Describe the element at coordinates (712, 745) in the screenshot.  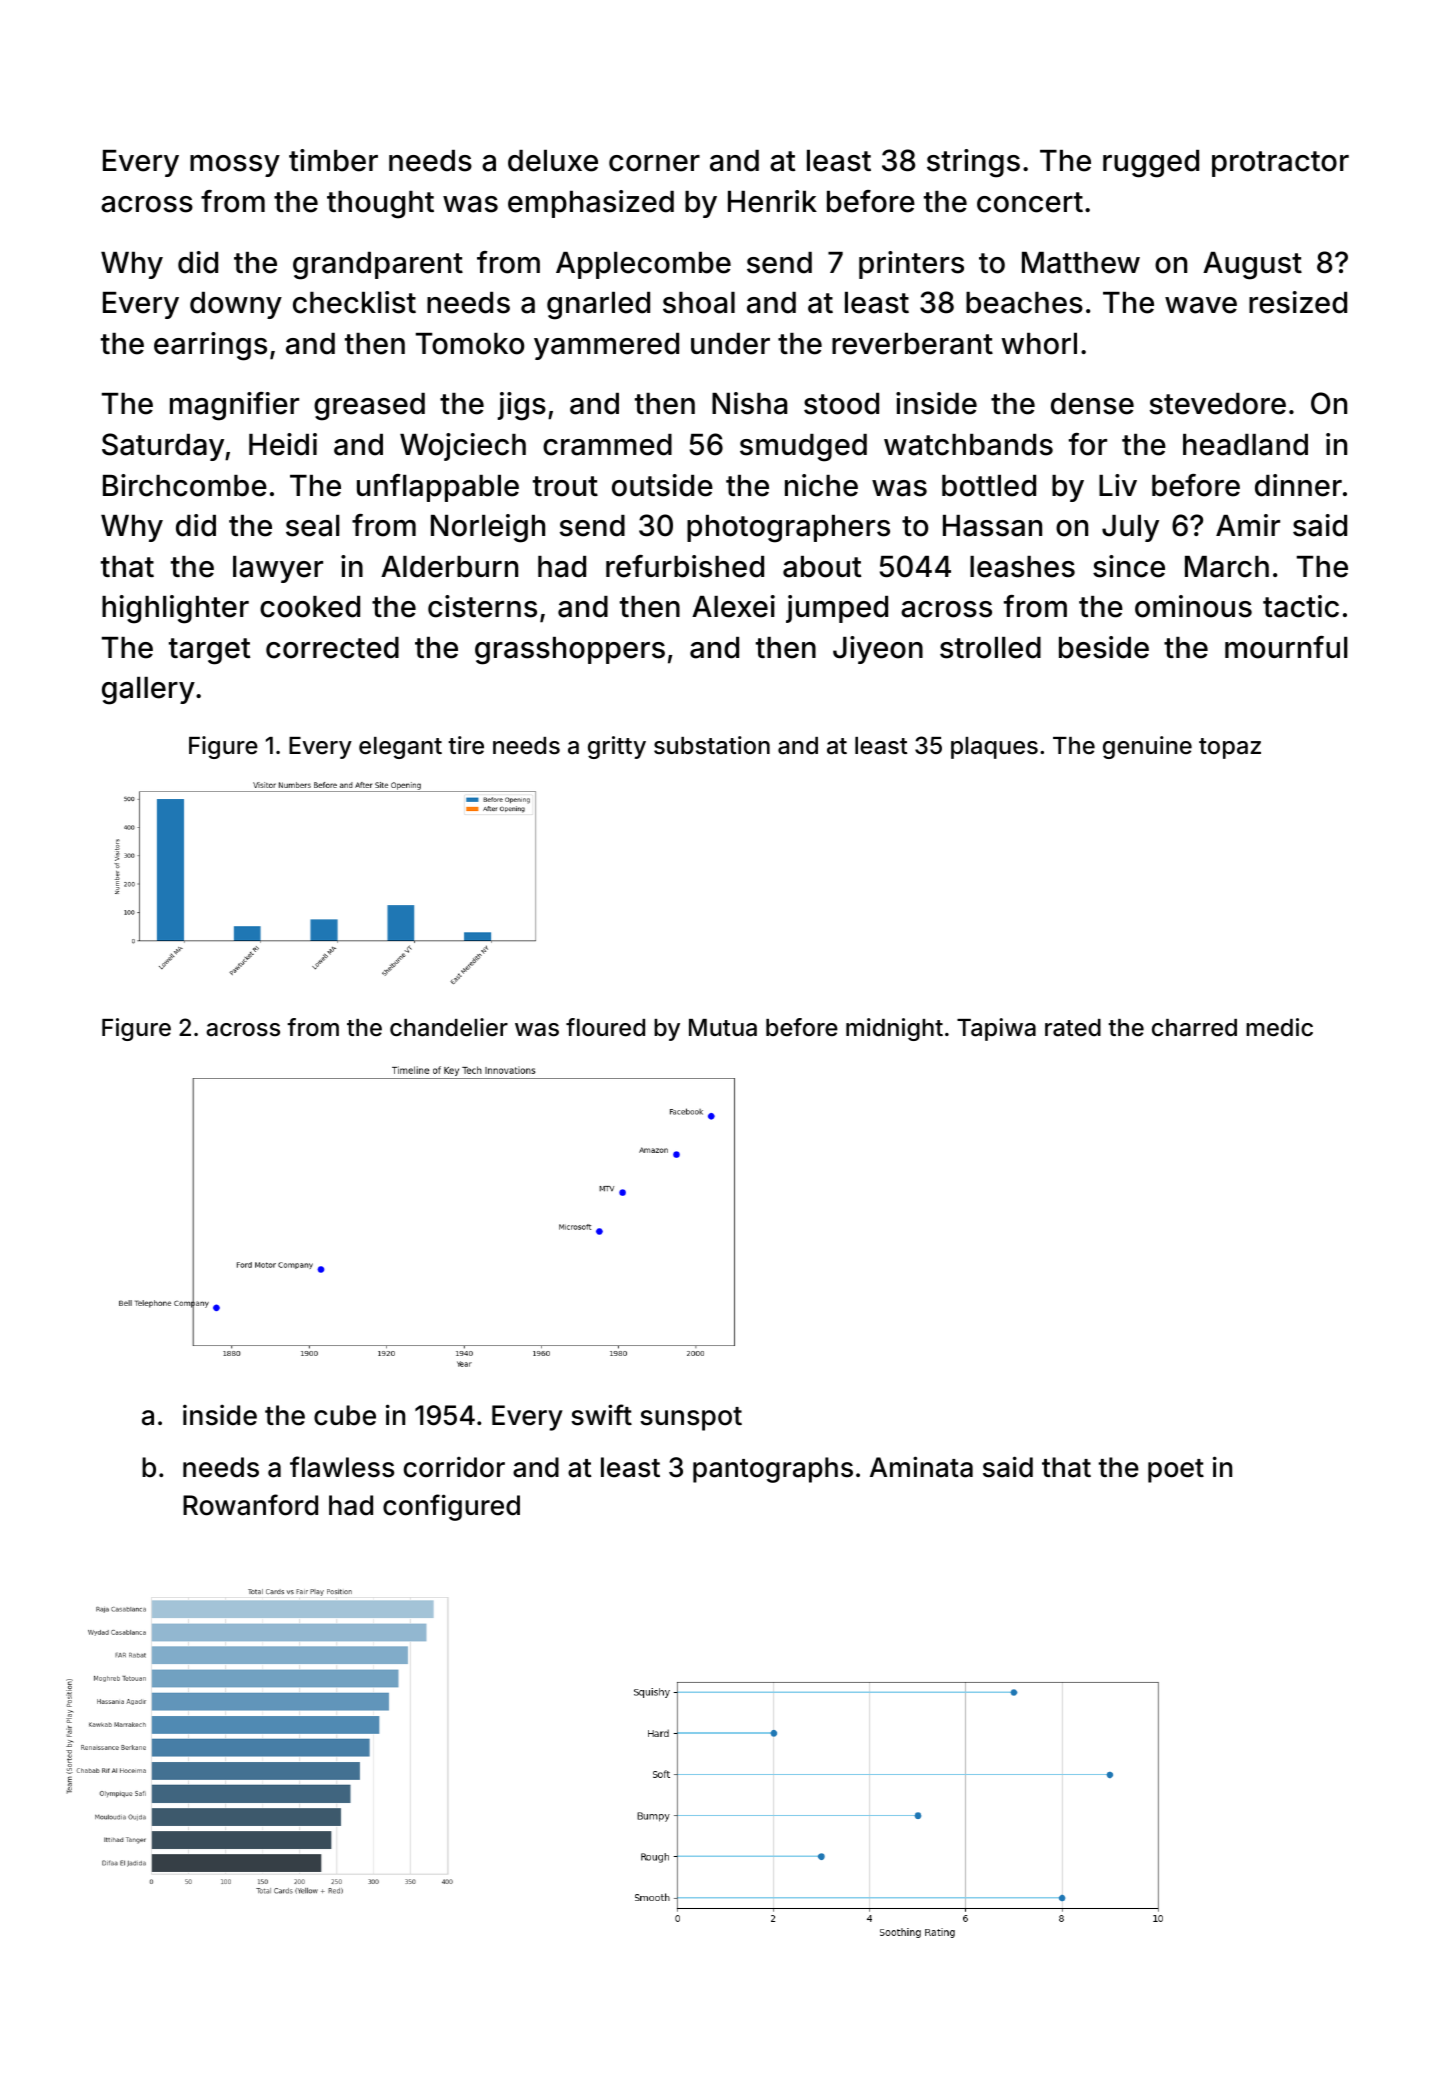
I see `substation` at that location.
